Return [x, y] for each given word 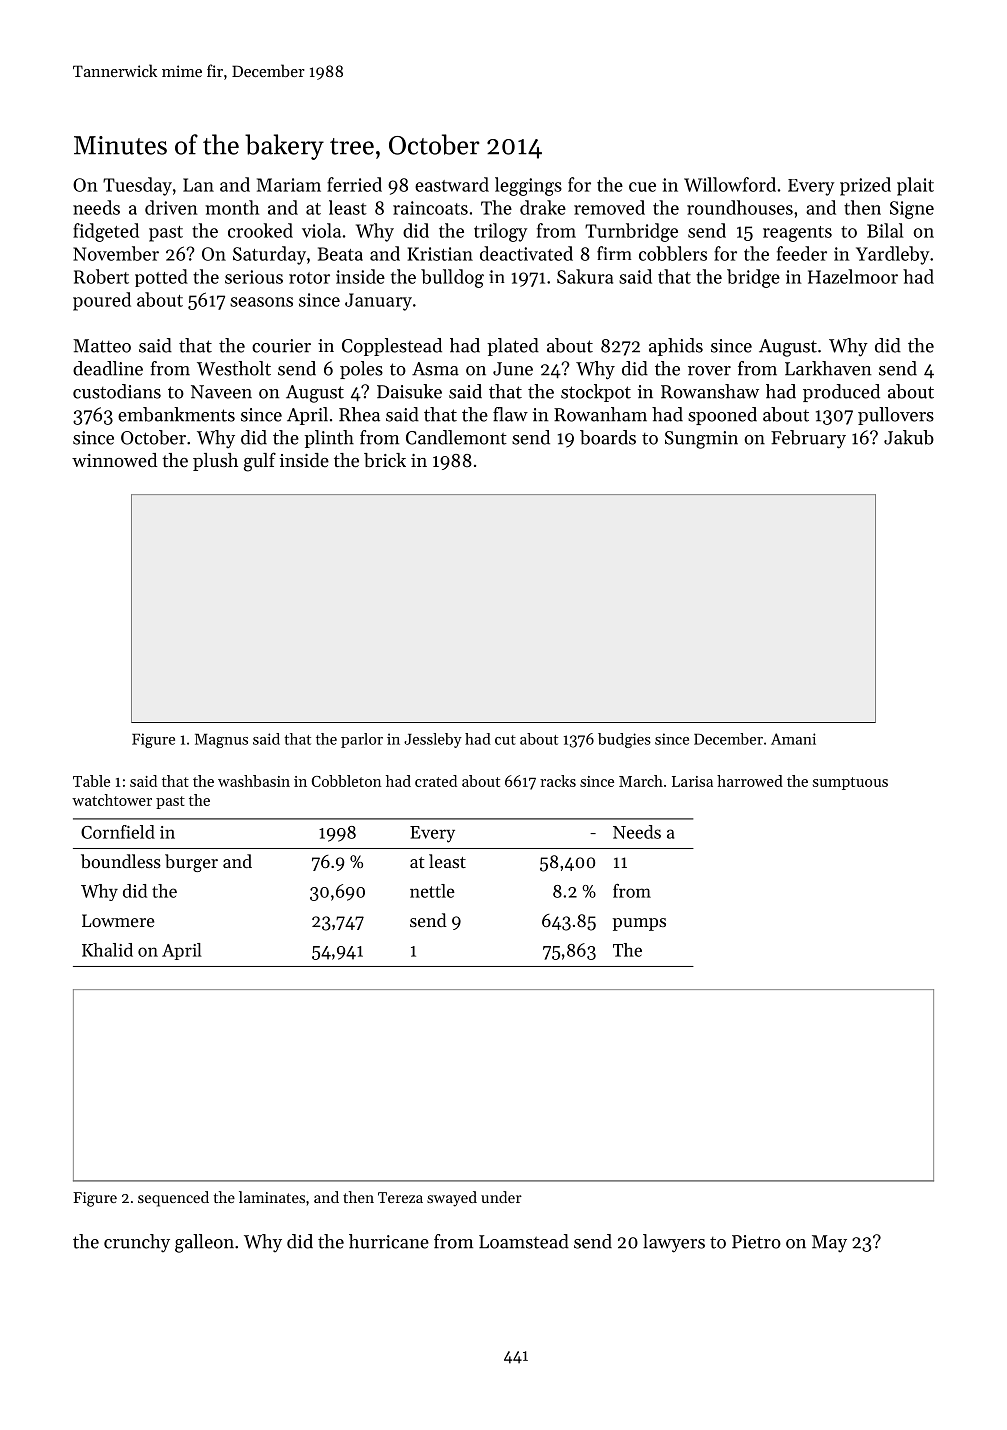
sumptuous [850, 783]
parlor [362, 740]
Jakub [909, 437]
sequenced [173, 1199]
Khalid [107, 950]
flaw [510, 414]
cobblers [673, 253]
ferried [354, 184]
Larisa [692, 781]
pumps [639, 924]
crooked [260, 230]
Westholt [234, 368]
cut [505, 740]
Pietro [756, 1242]
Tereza [400, 1197]
